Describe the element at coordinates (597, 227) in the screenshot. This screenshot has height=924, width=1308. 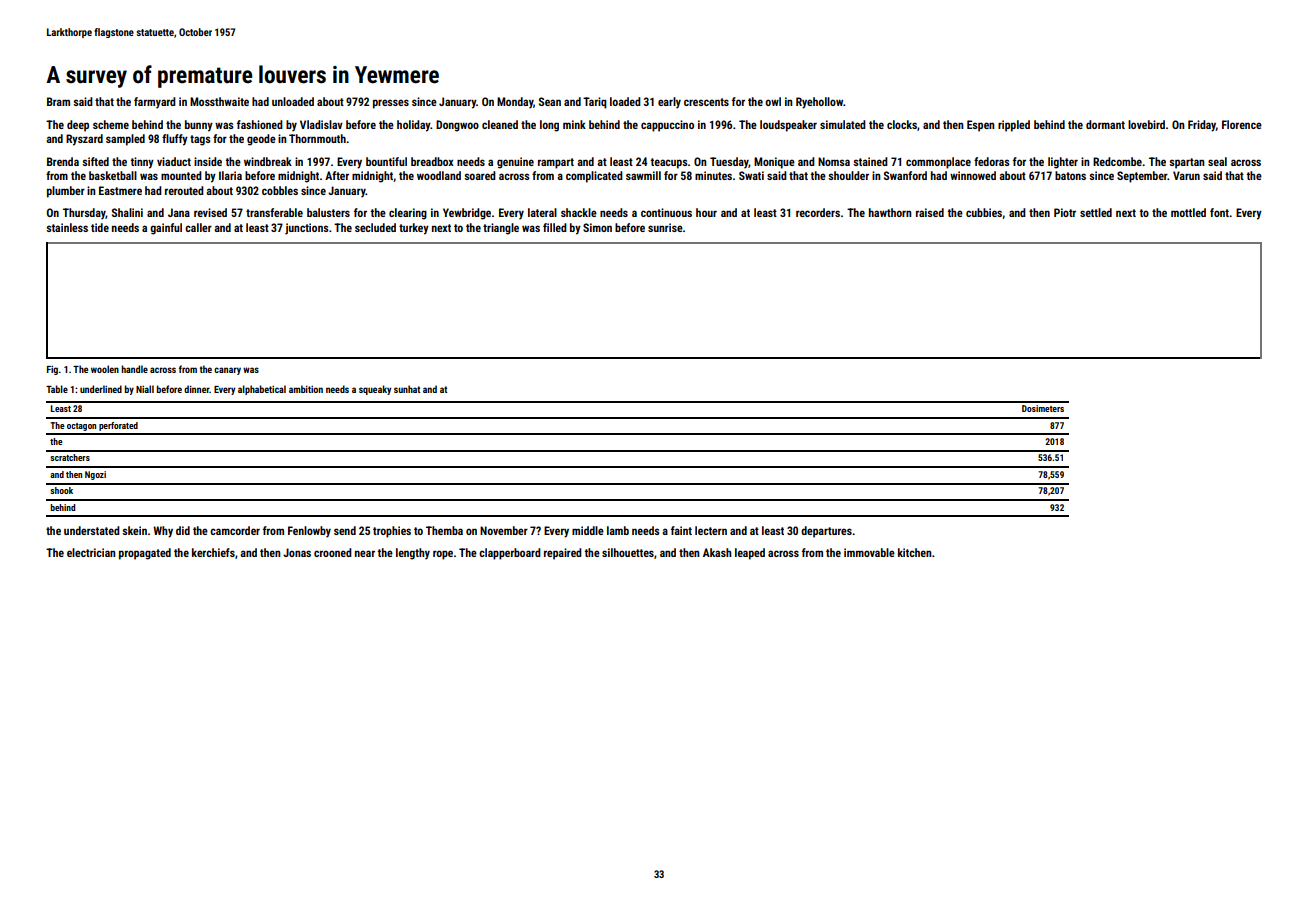
I see `Simon` at that location.
